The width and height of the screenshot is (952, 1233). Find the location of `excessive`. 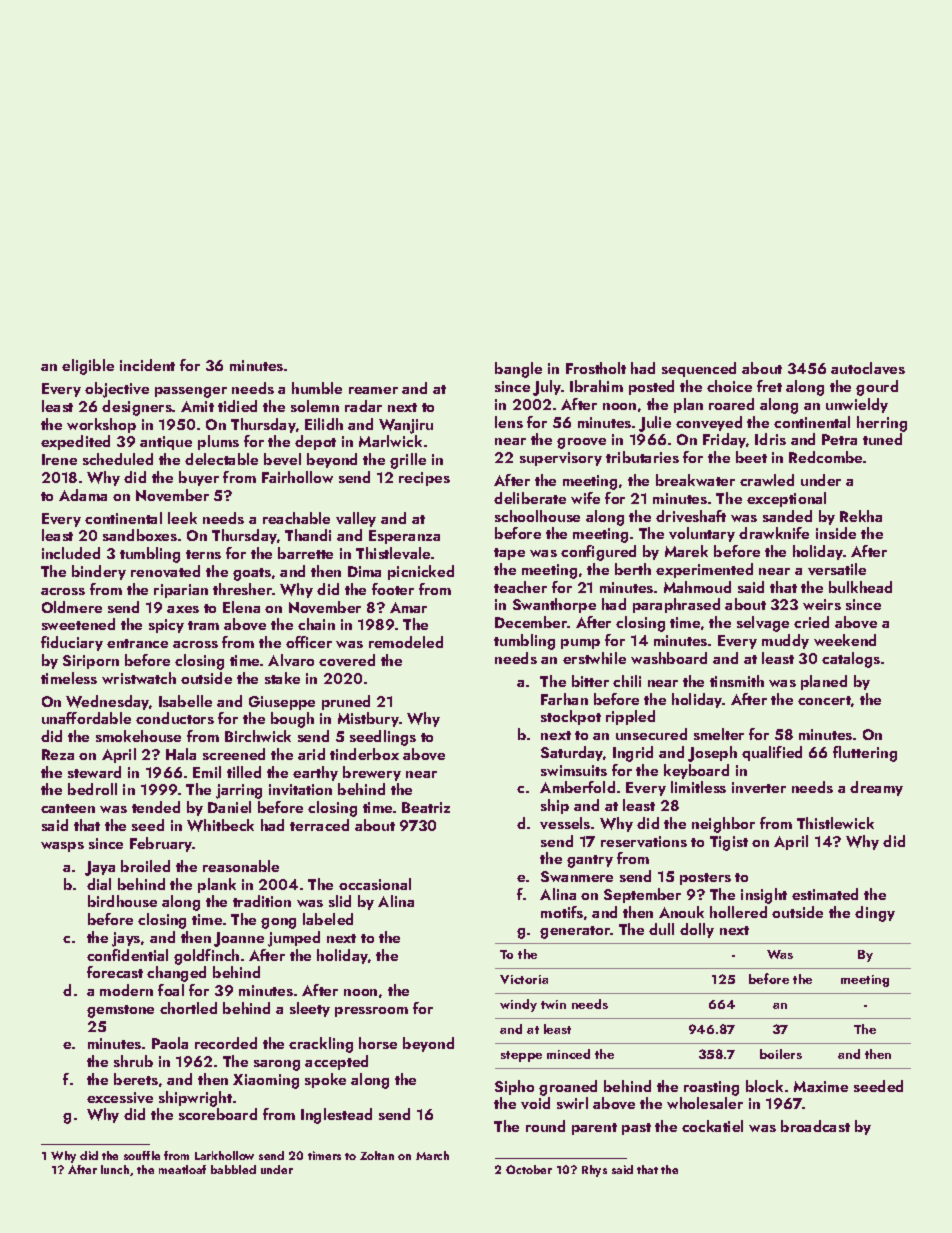

excessive is located at coordinates (120, 1097).
